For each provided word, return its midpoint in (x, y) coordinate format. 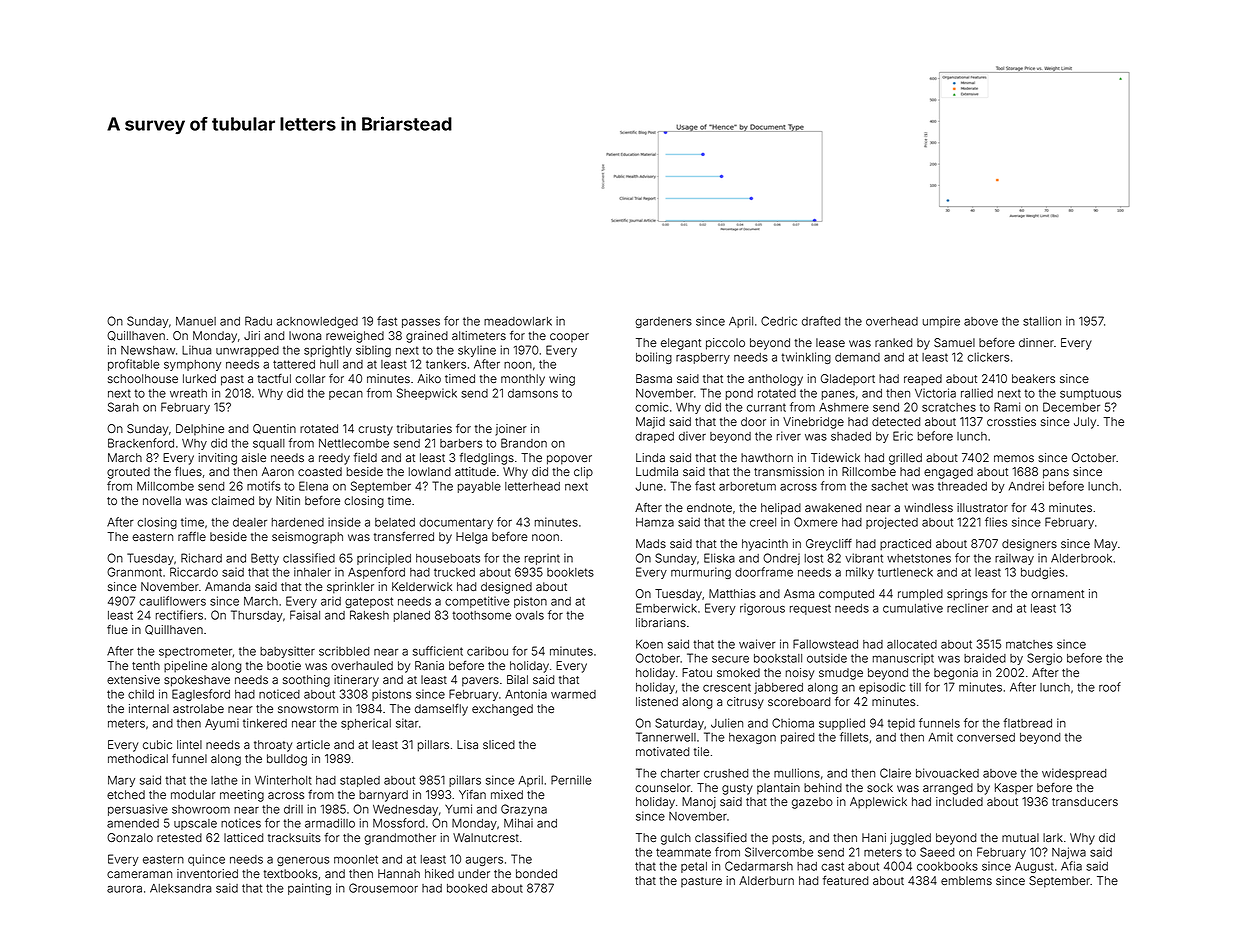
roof (1110, 687)
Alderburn (766, 880)
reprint (542, 559)
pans (1056, 474)
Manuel (196, 321)
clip (583, 473)
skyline (477, 351)
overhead (892, 321)
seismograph (307, 538)
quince (206, 860)
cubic (157, 744)
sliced (499, 744)
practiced (905, 545)
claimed (233, 500)
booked (467, 888)
